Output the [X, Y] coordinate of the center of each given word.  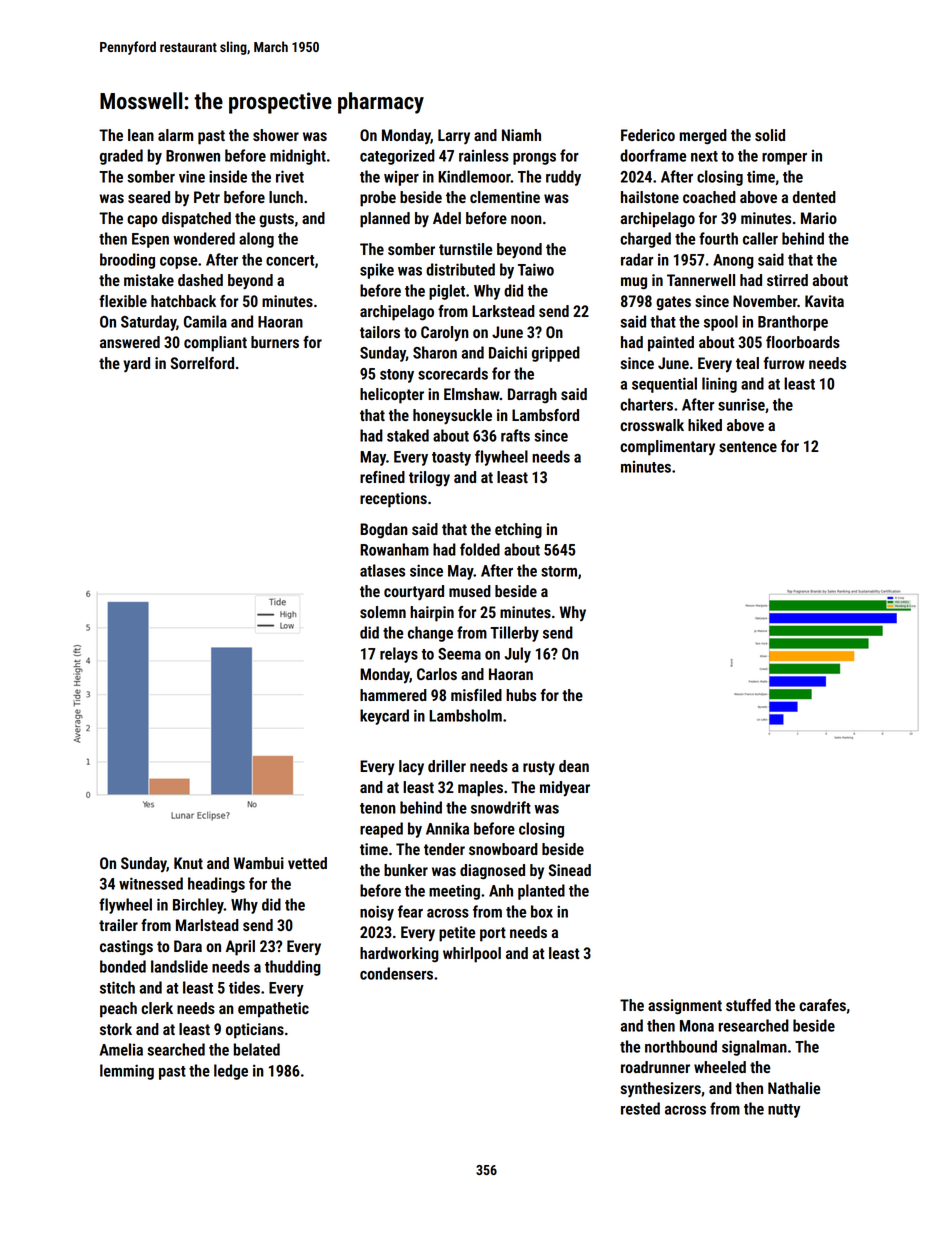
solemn [383, 612]
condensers [396, 973]
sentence [748, 446]
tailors [380, 332]
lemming [127, 1072]
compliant [215, 344]
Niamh [521, 135]
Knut [188, 863]
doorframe [653, 155]
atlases [382, 570]
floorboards [803, 342]
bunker [406, 870]
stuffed [748, 1005]
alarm [175, 135]
